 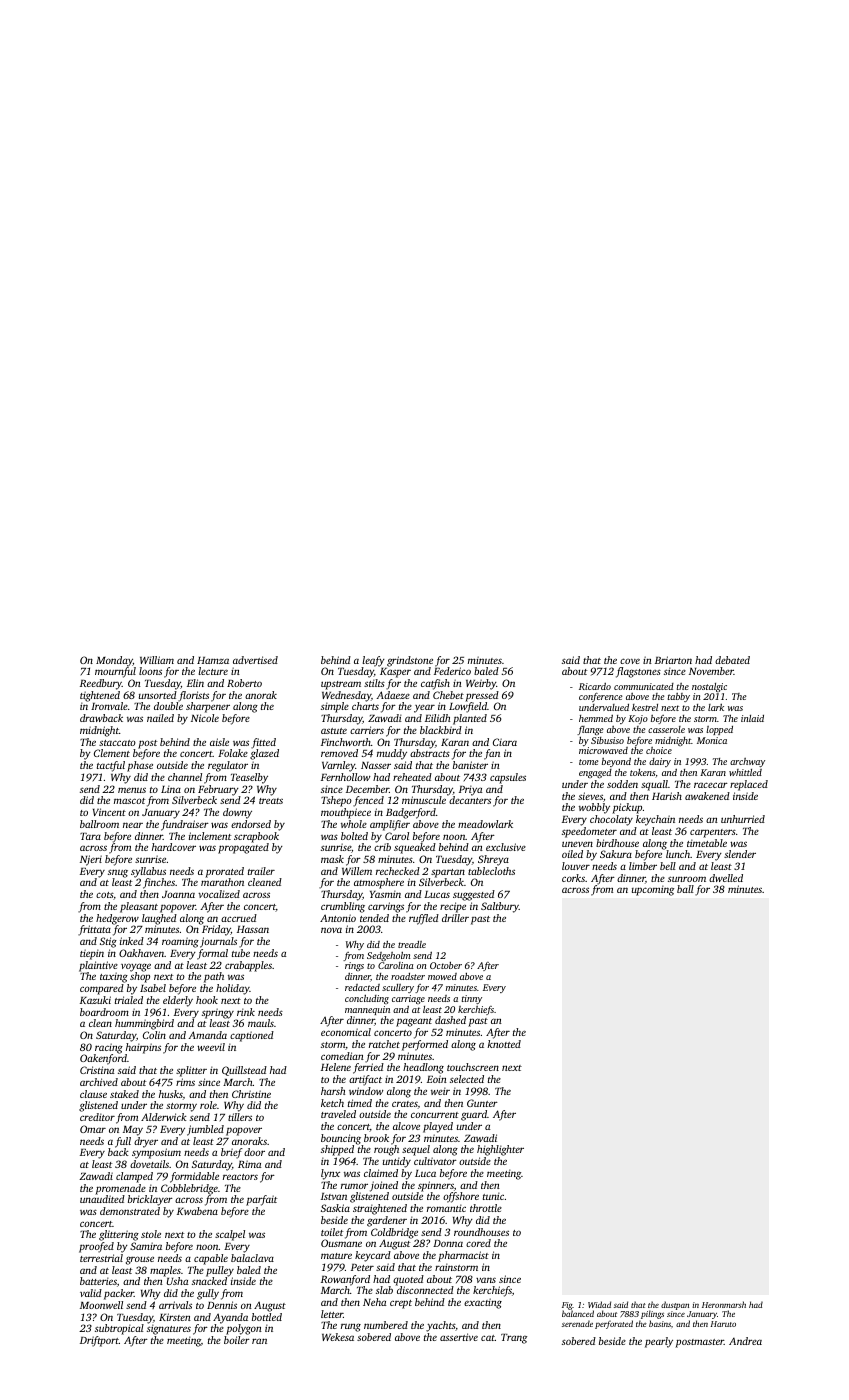 I want to click on Kirsten, so click(x=175, y=1317).
